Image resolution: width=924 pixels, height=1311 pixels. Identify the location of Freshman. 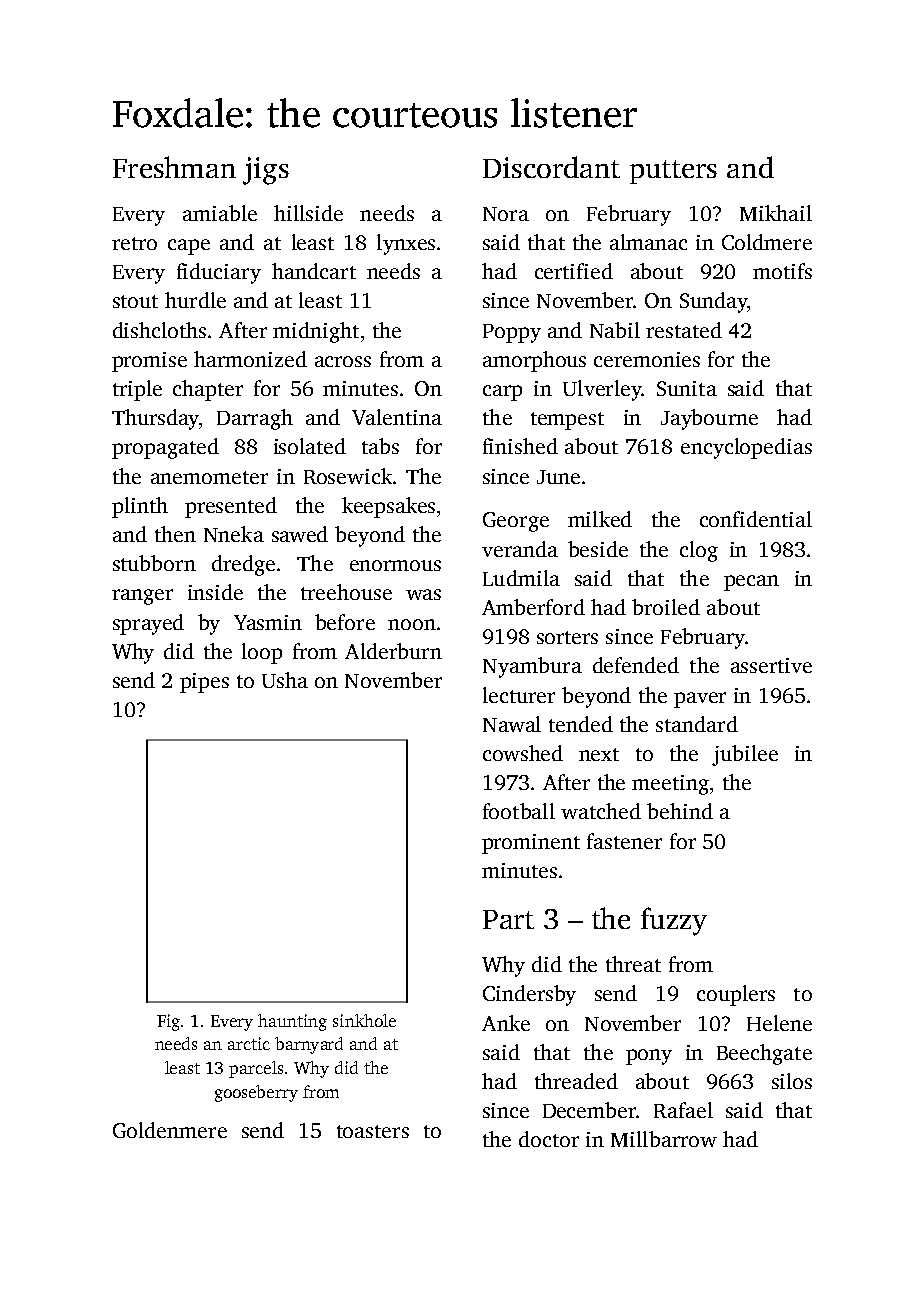
(174, 167).
